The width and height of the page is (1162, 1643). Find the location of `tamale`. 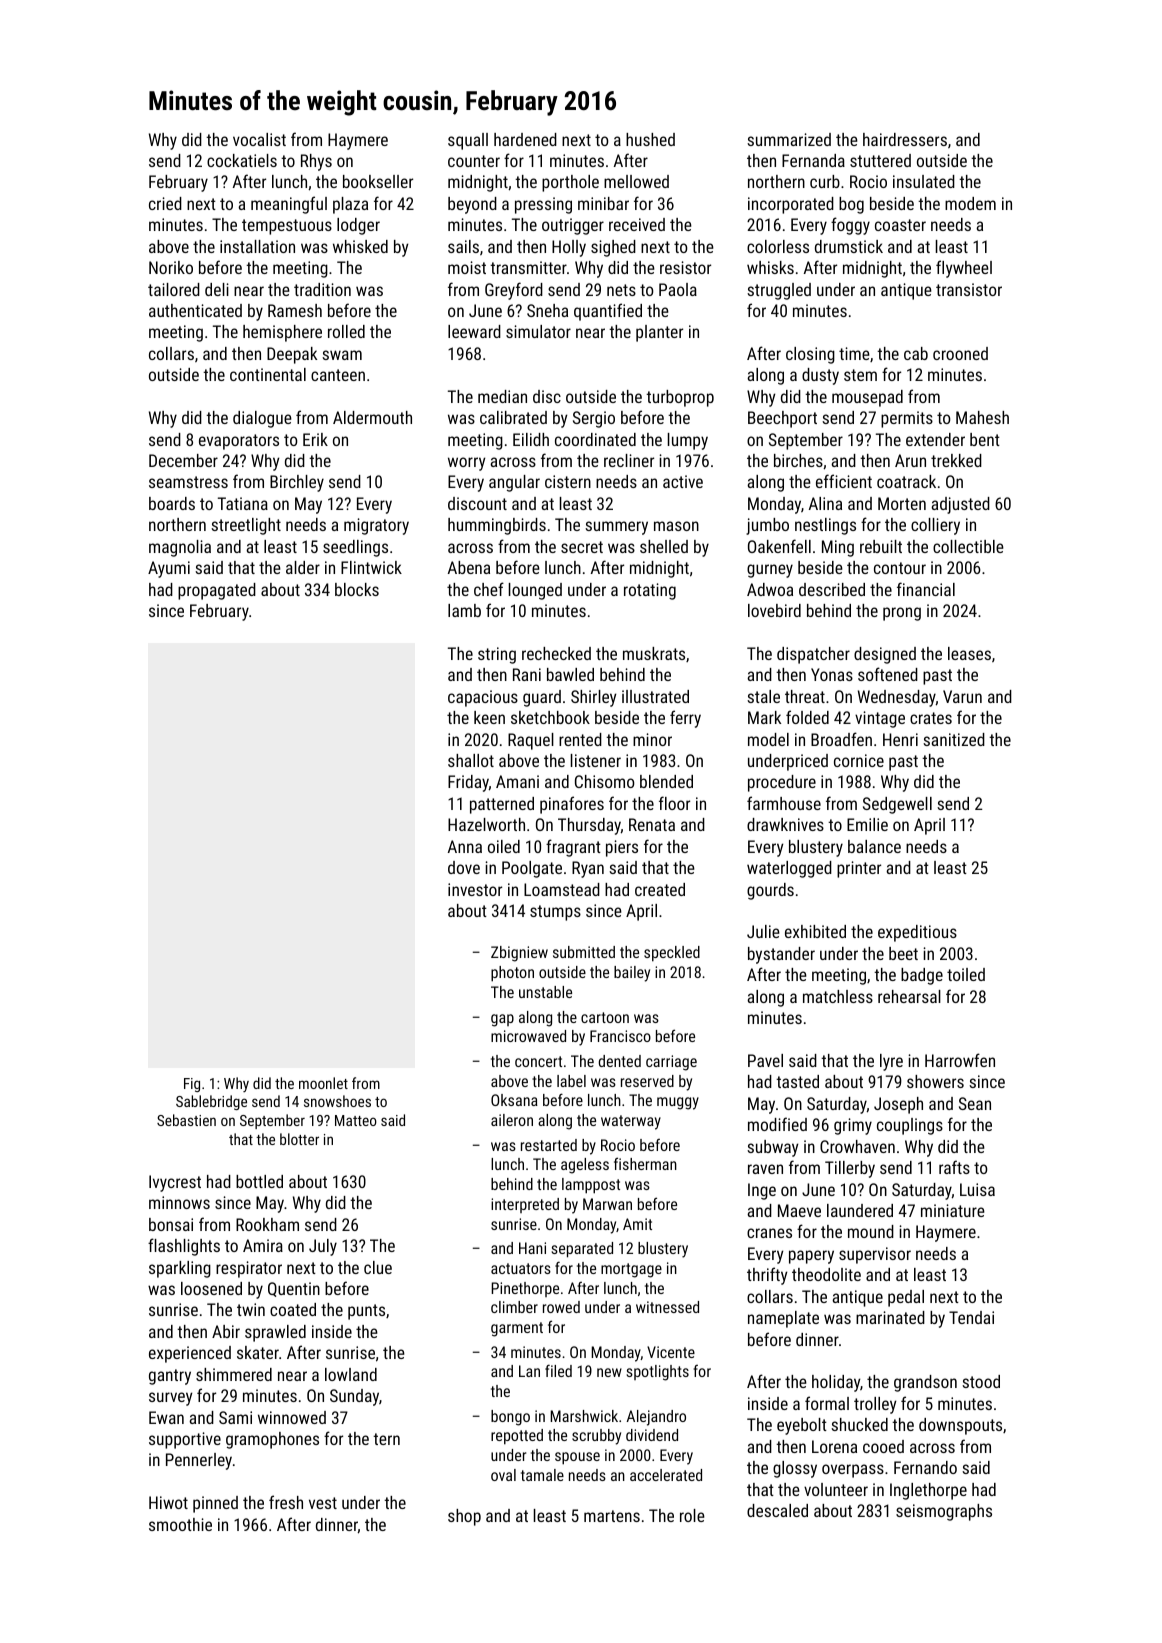

tamale is located at coordinates (542, 1475).
